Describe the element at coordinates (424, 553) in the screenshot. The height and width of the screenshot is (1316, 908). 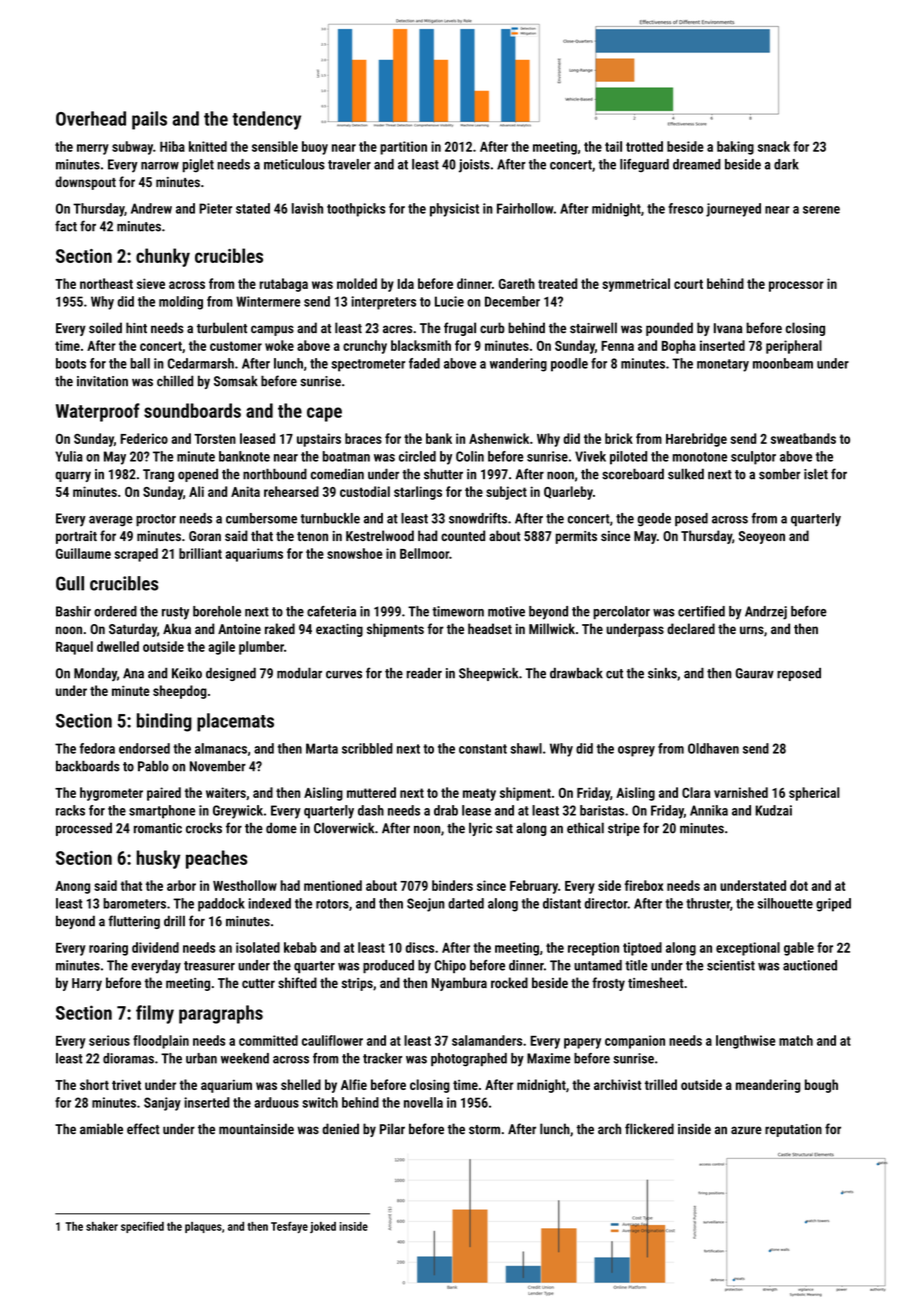
I see `Bellmoor` at that location.
